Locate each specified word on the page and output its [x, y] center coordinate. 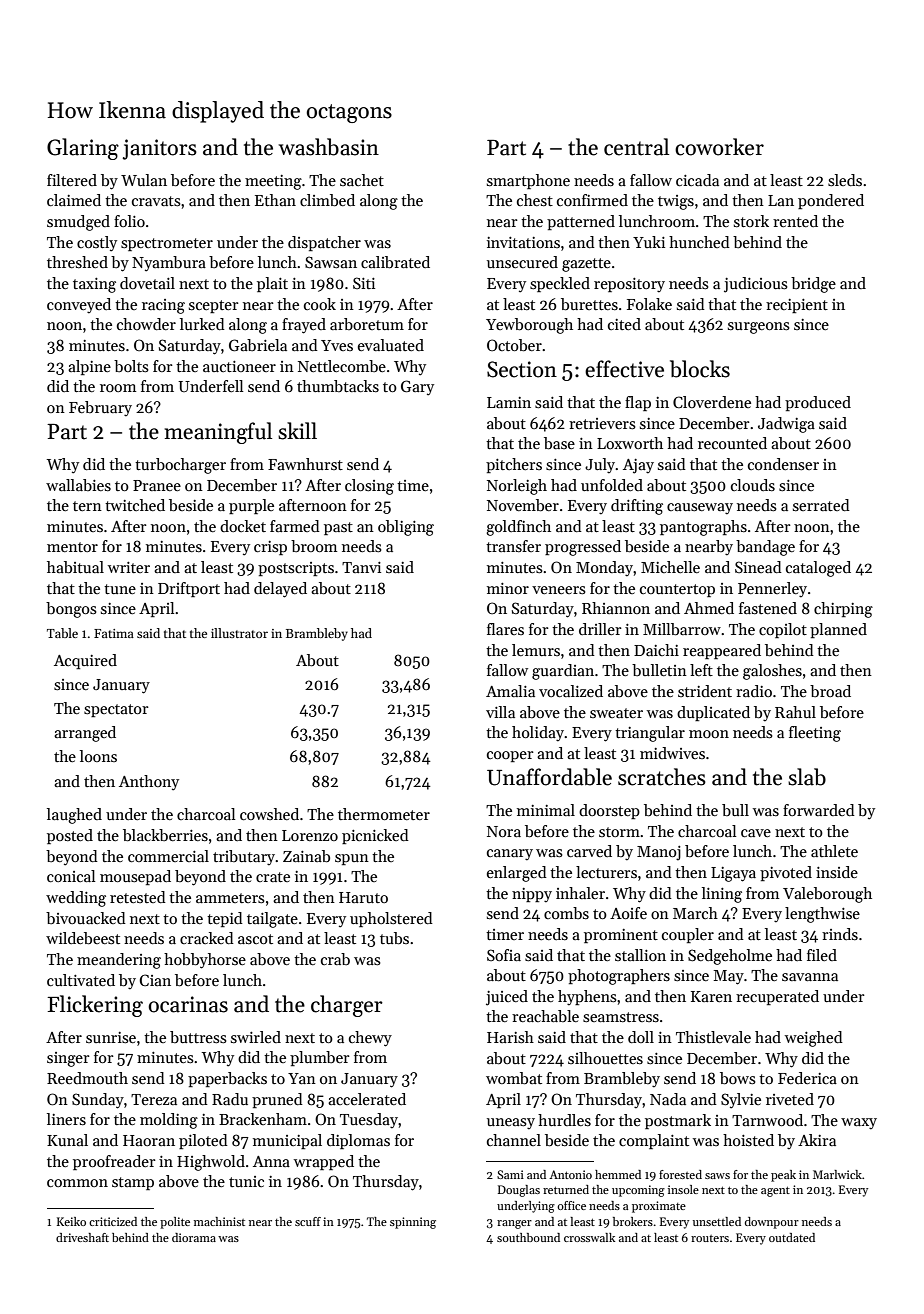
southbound [528, 1237]
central [636, 147]
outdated [792, 1237]
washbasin [329, 147]
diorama [194, 1237]
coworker [719, 147]
